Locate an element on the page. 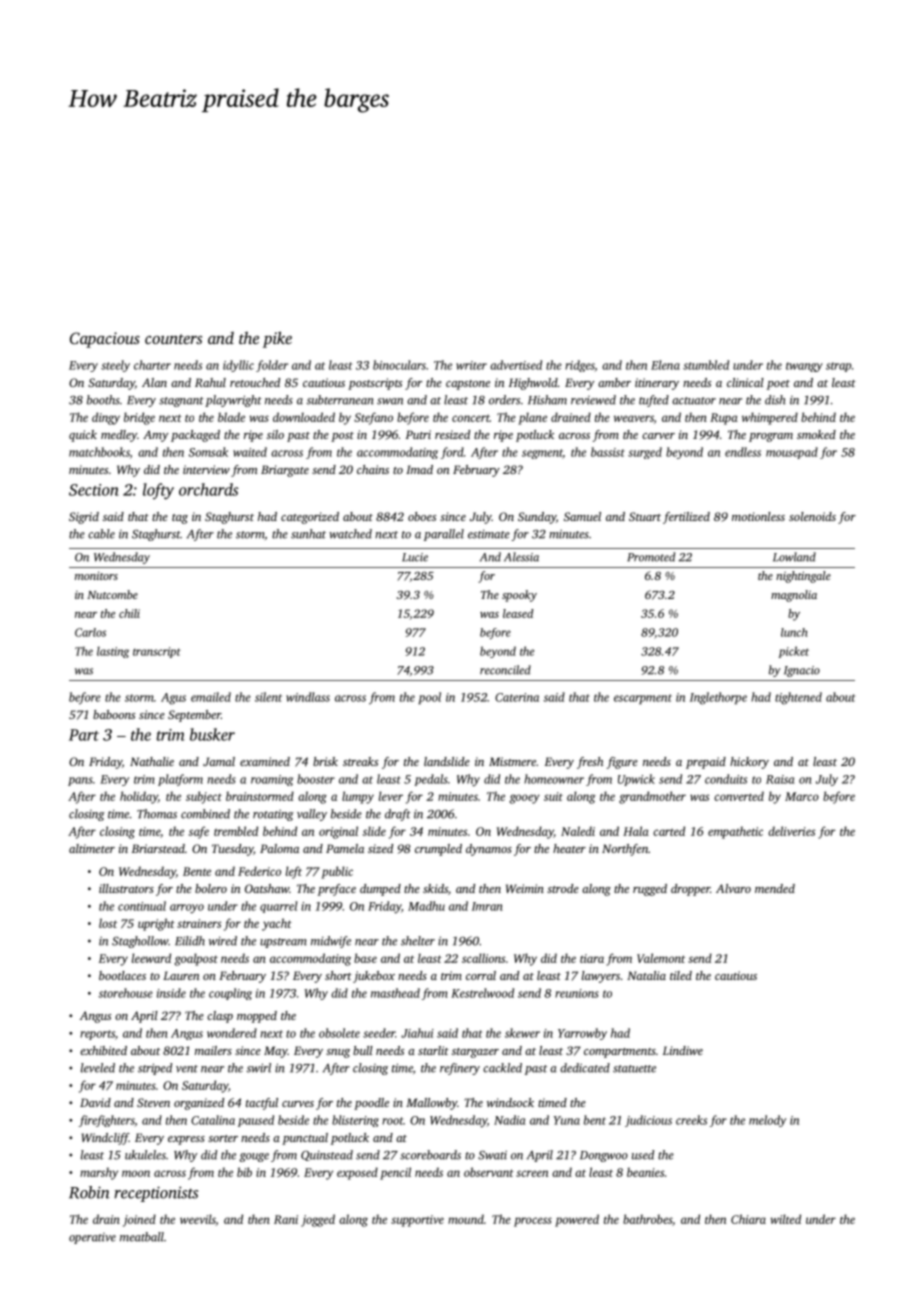 This image has width=924, height=1308. pool is located at coordinates (429, 698).
